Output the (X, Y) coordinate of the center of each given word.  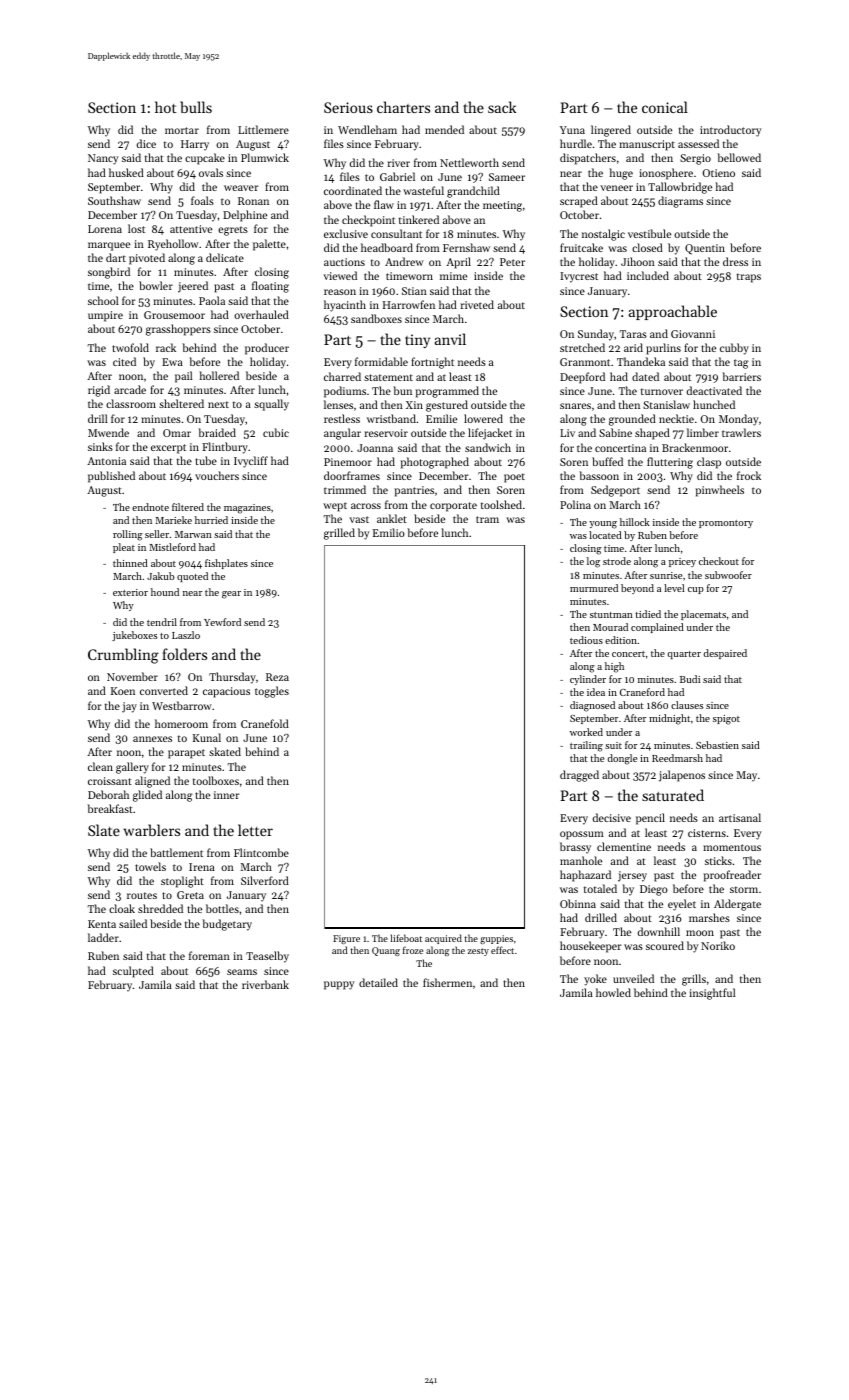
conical (665, 107)
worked (586, 732)
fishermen (447, 982)
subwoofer (728, 575)
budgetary (227, 925)
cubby (734, 349)
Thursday (232, 678)
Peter (512, 262)
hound (165, 592)
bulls (196, 107)
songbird (109, 273)
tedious (586, 640)
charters (403, 107)
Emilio (389, 532)
